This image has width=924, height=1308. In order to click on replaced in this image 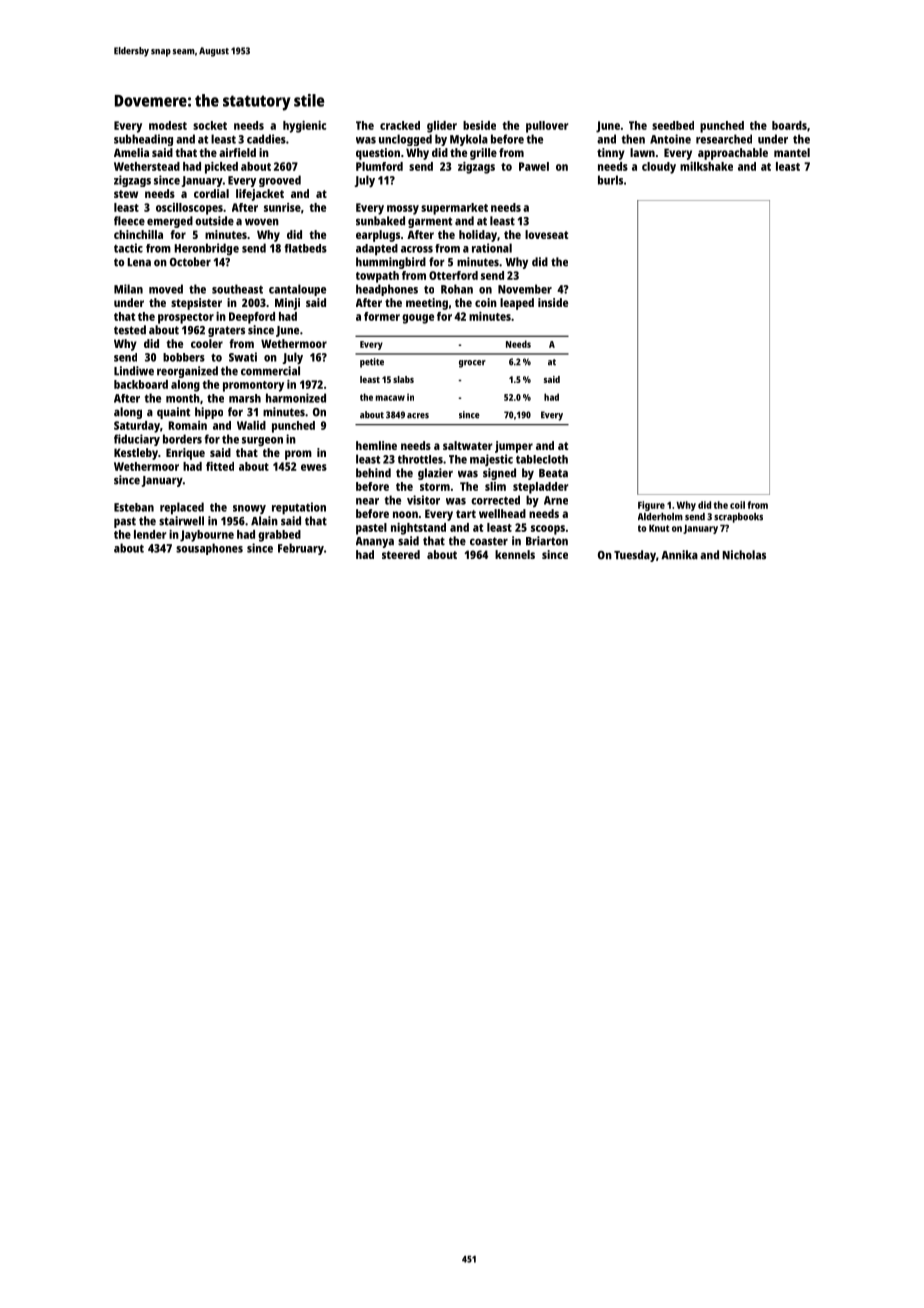, I will do `click(182, 508)`.
